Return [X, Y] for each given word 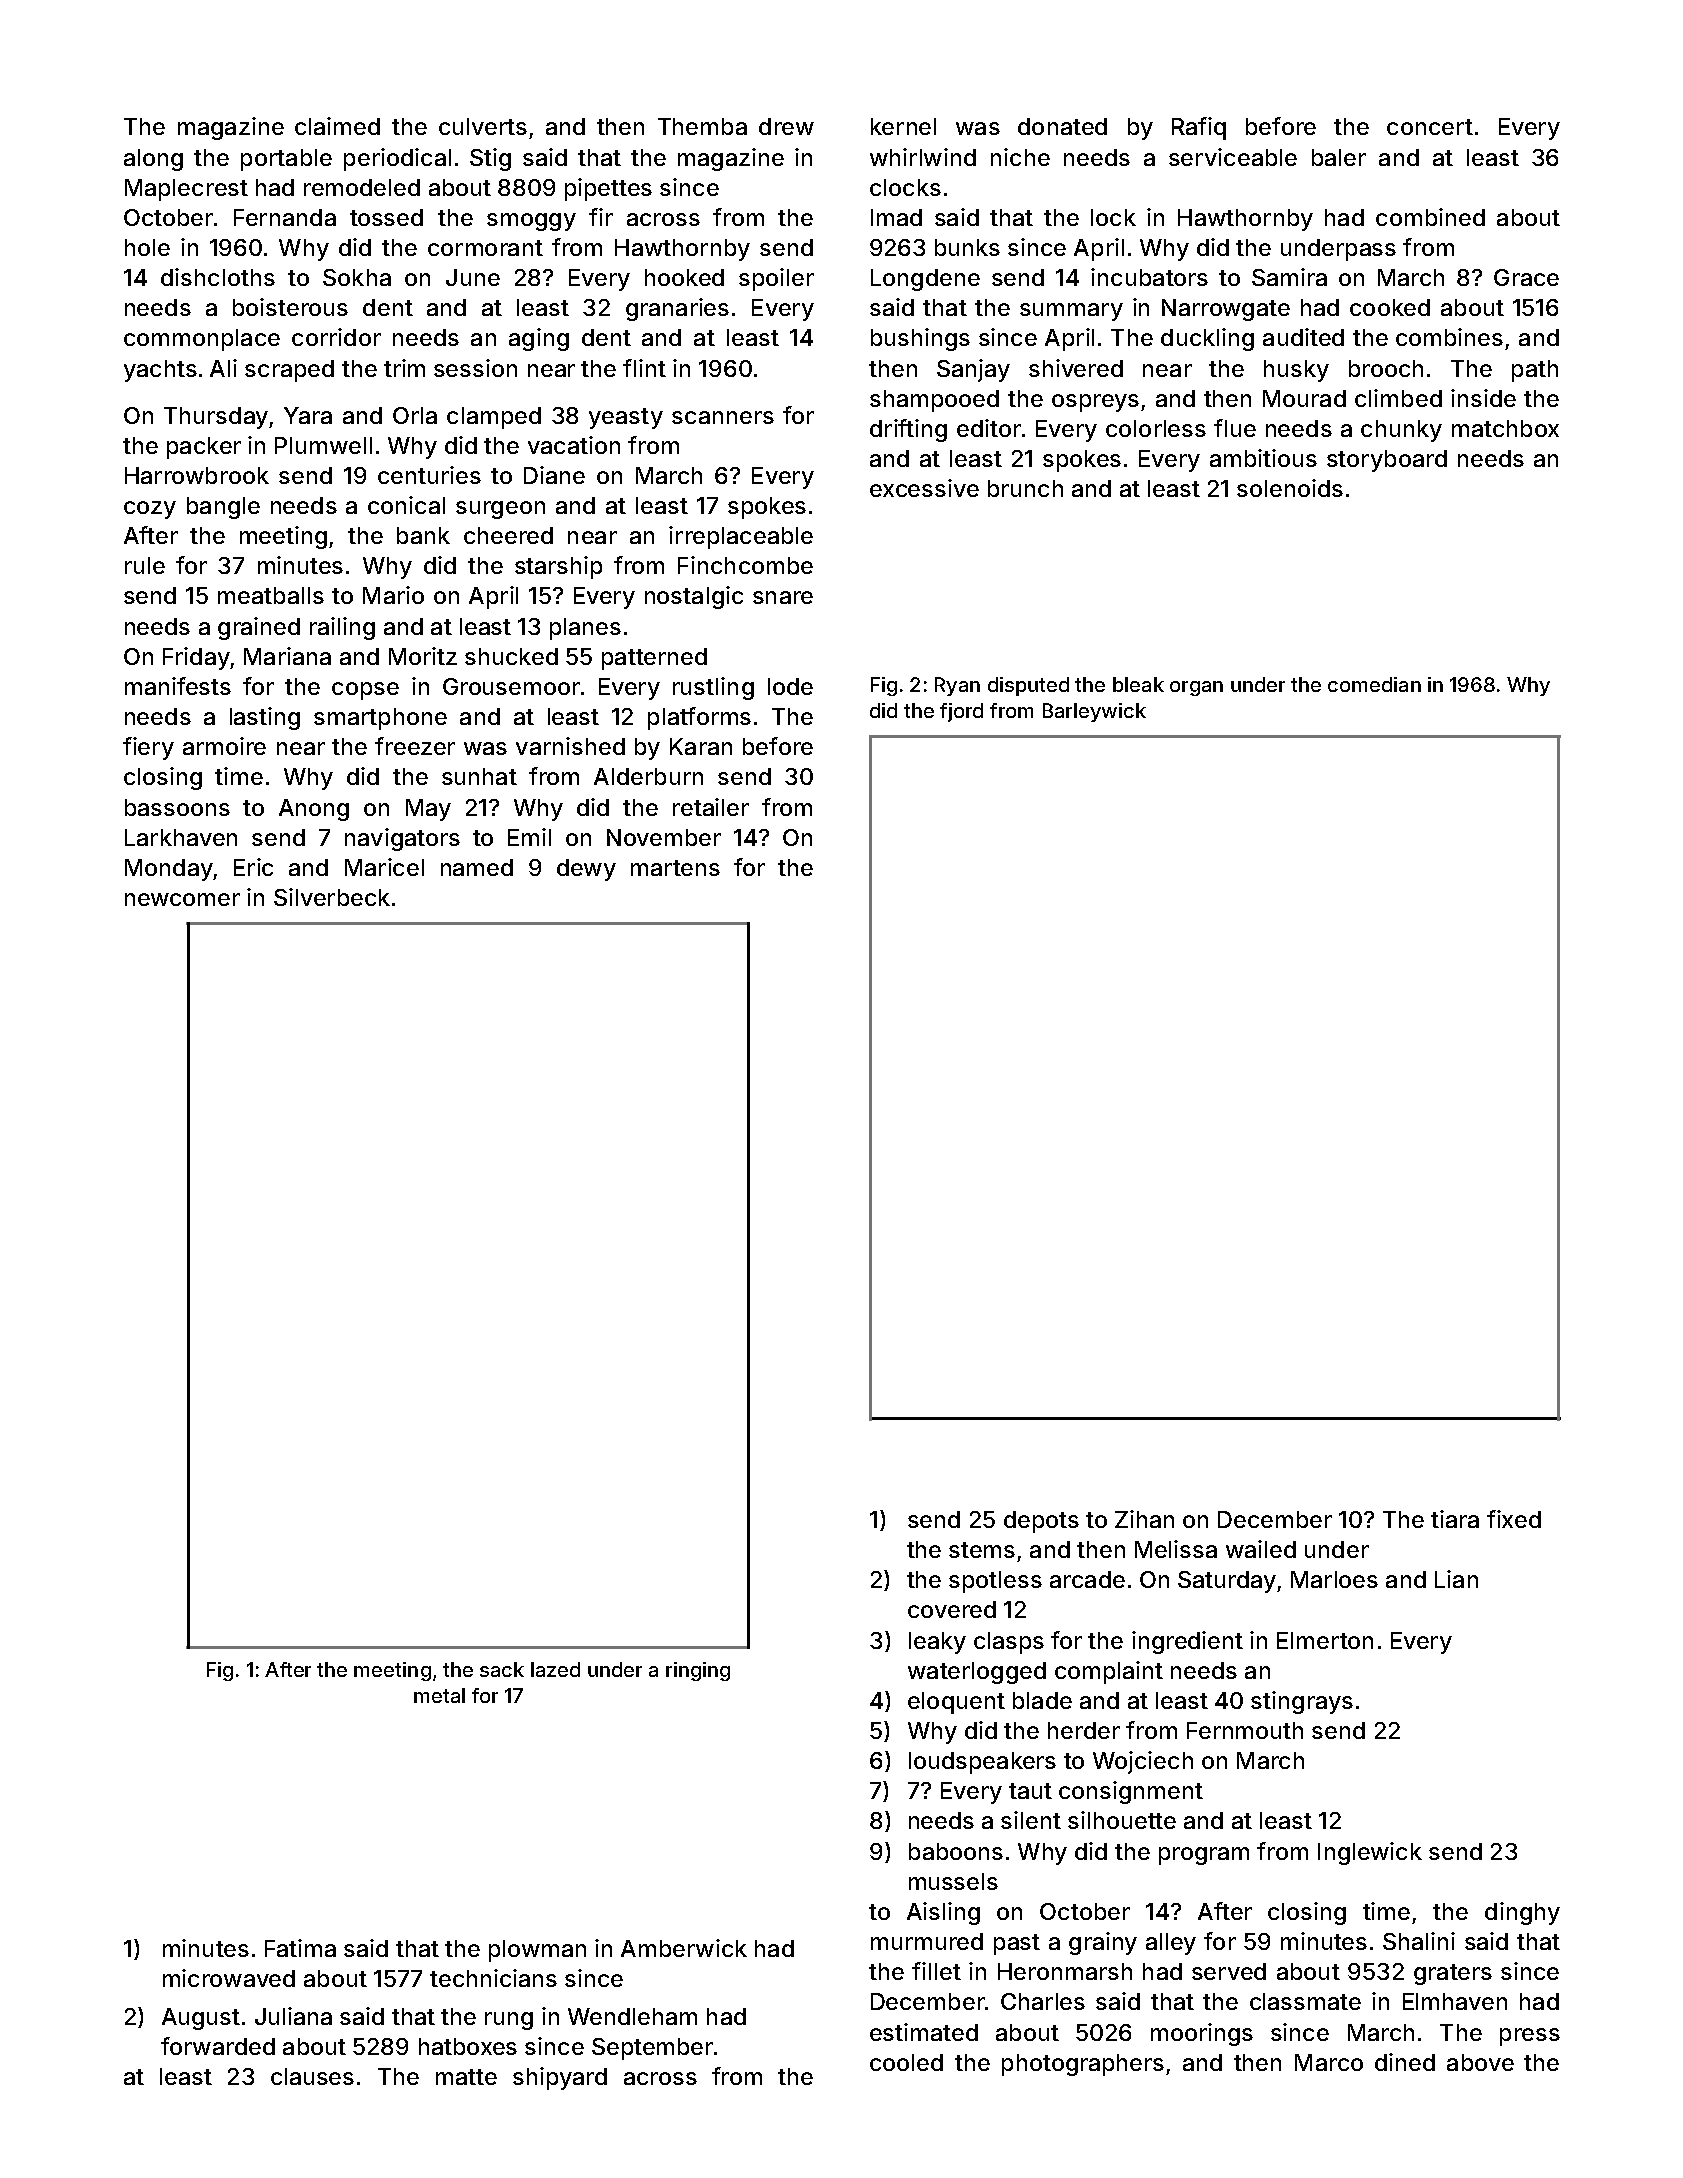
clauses [312, 2076]
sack [502, 1669]
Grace [1526, 277]
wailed [1261, 1549]
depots [1041, 1522]
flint [644, 368]
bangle [223, 508]
